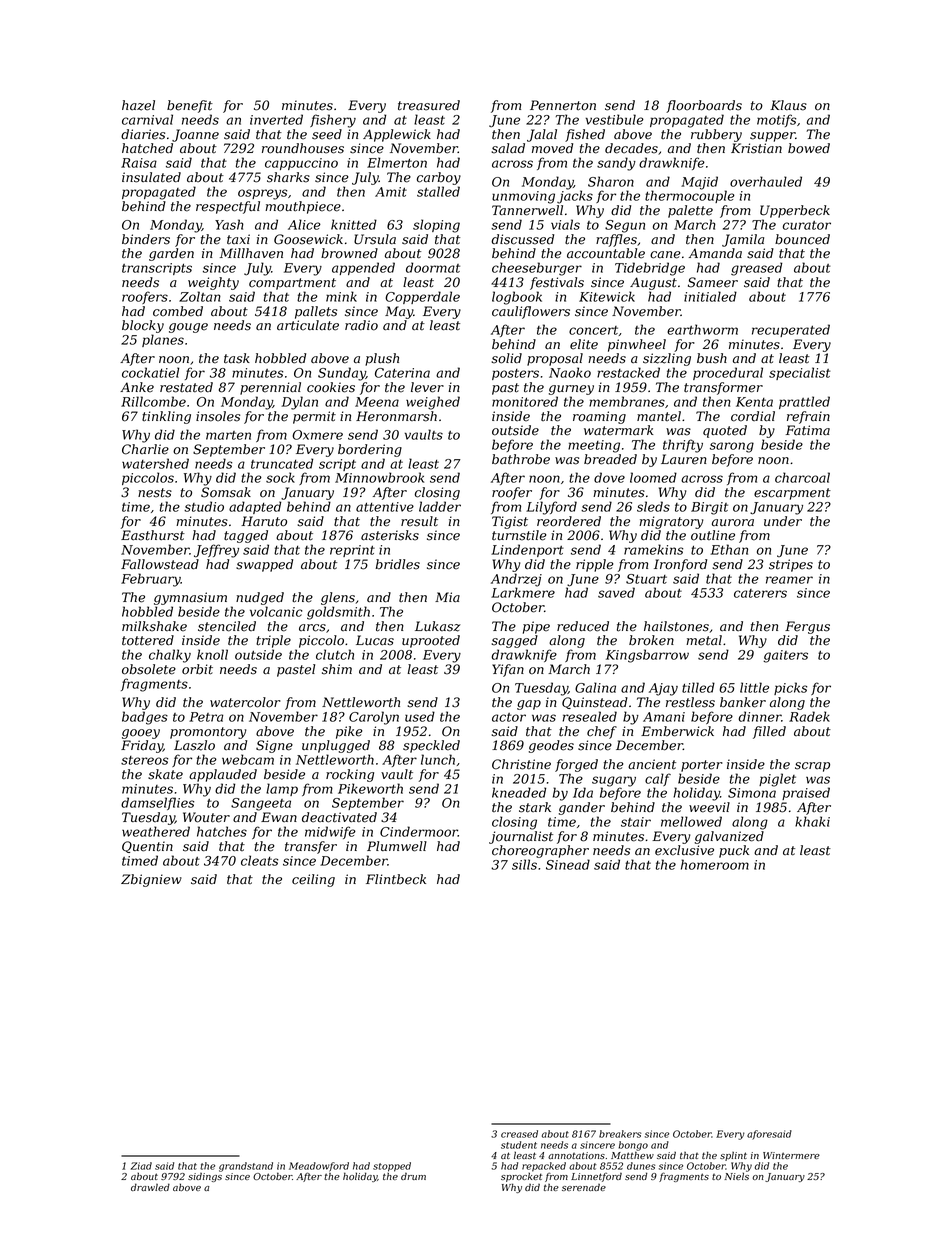 This screenshot has width=952, height=1233. I want to click on Niels, so click(736, 1176).
